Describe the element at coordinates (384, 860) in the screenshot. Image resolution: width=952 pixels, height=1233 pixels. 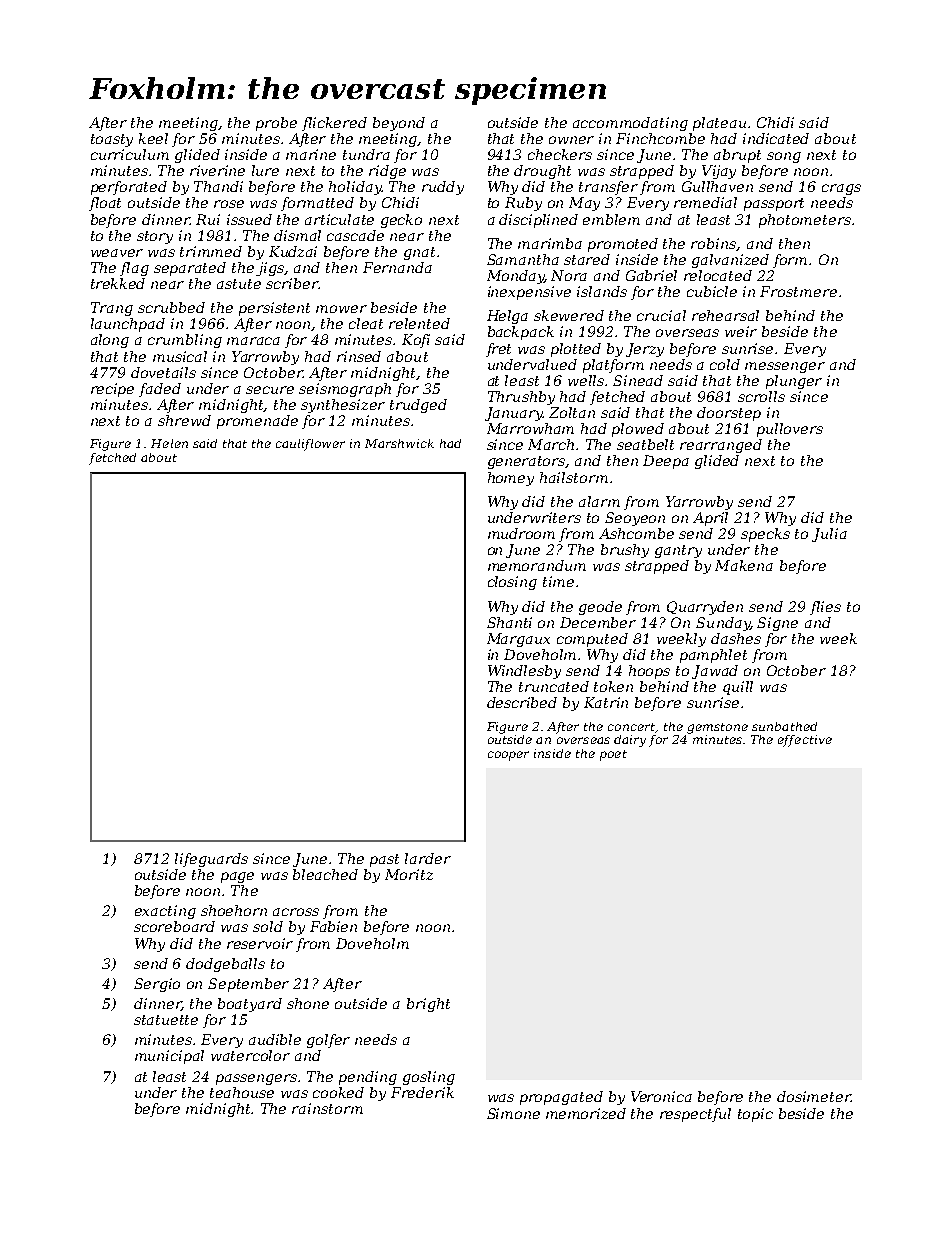
I see `past` at that location.
